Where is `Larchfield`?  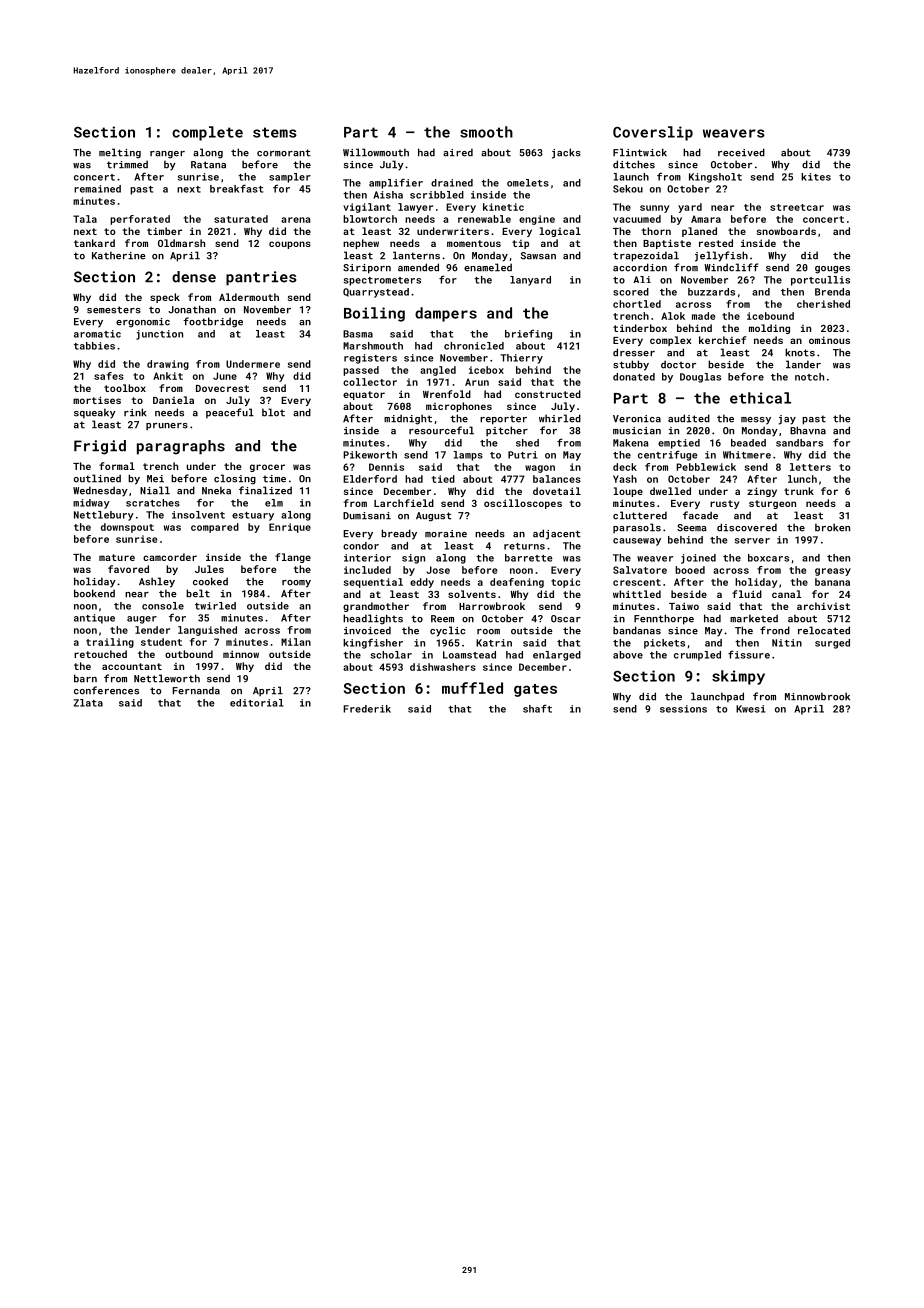
Larchfield is located at coordinates (404, 503).
